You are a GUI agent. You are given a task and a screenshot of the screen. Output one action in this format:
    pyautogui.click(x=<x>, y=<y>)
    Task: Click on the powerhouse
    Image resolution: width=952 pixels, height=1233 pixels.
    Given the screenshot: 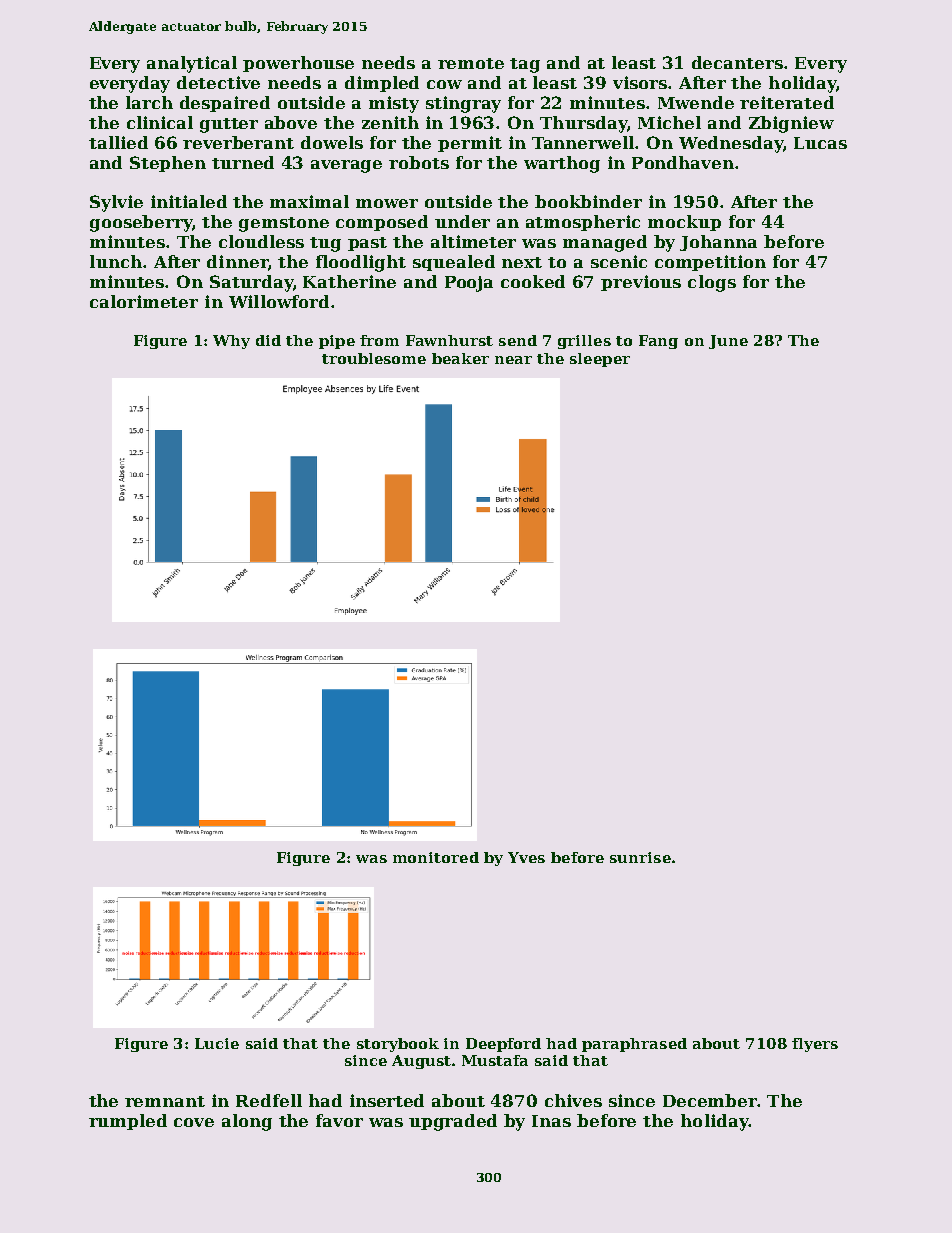 What is the action you would take?
    pyautogui.click(x=298, y=64)
